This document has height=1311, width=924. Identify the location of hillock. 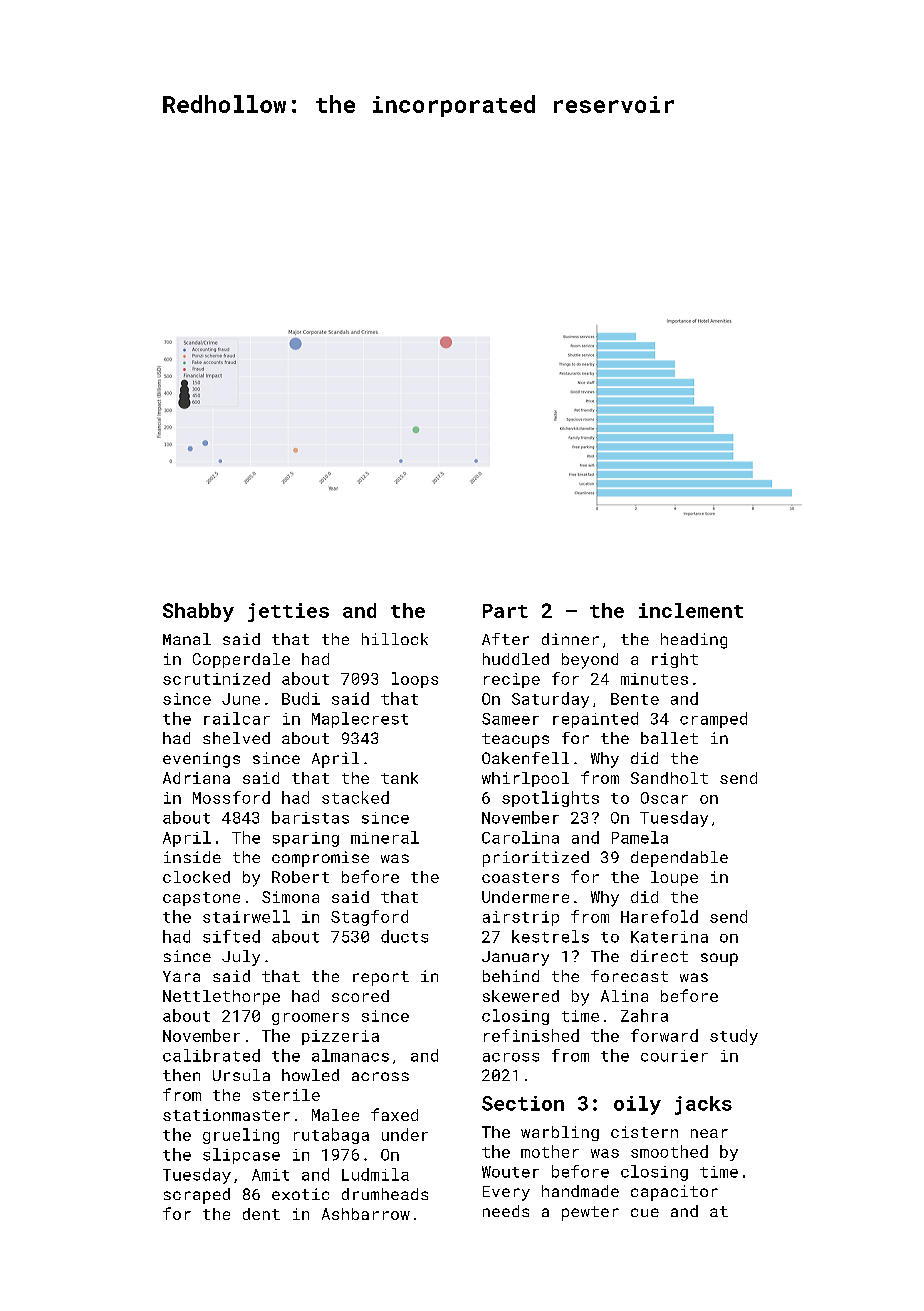
(395, 639).
